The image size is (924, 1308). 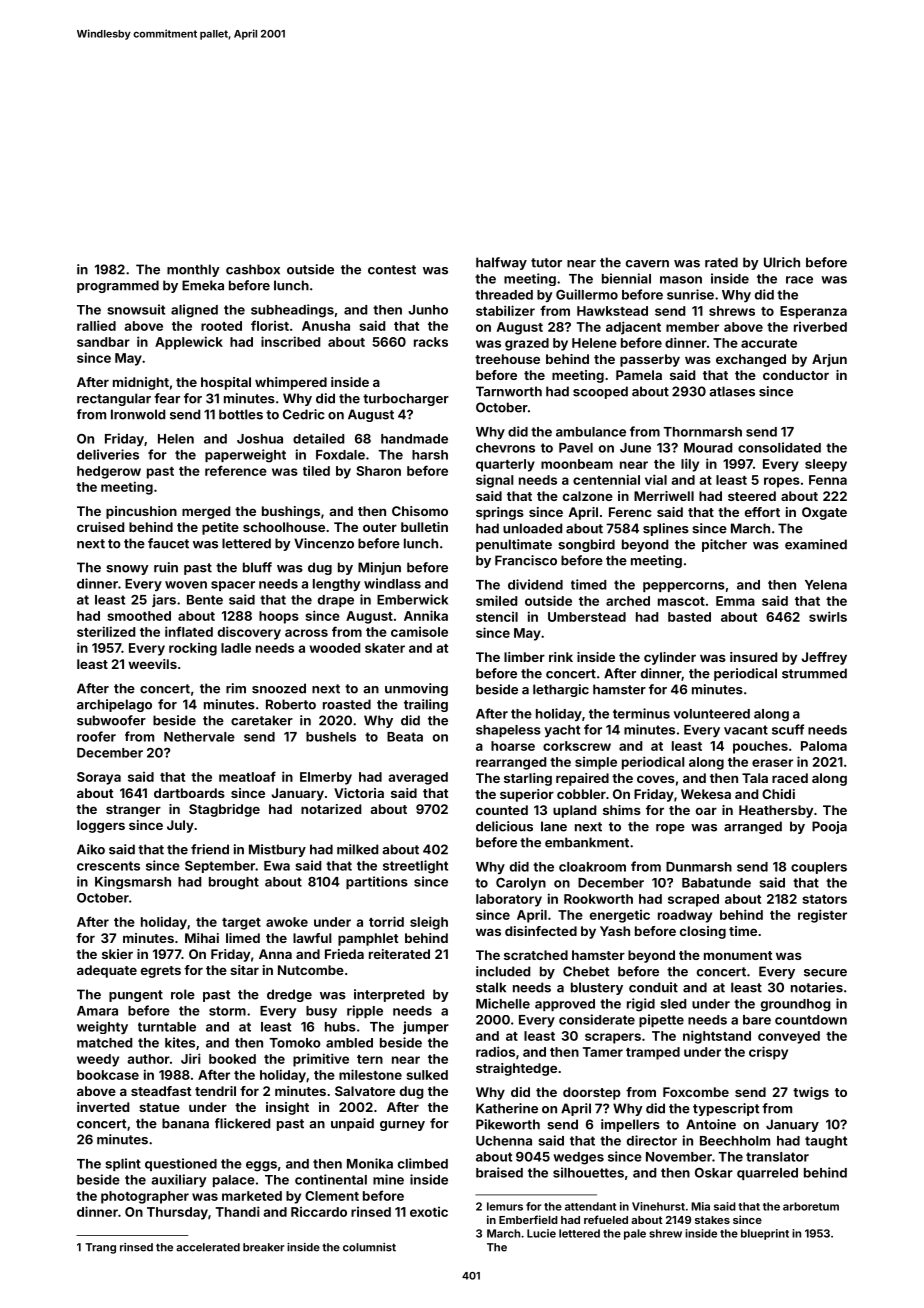 I want to click on splint, so click(x=123, y=1164).
